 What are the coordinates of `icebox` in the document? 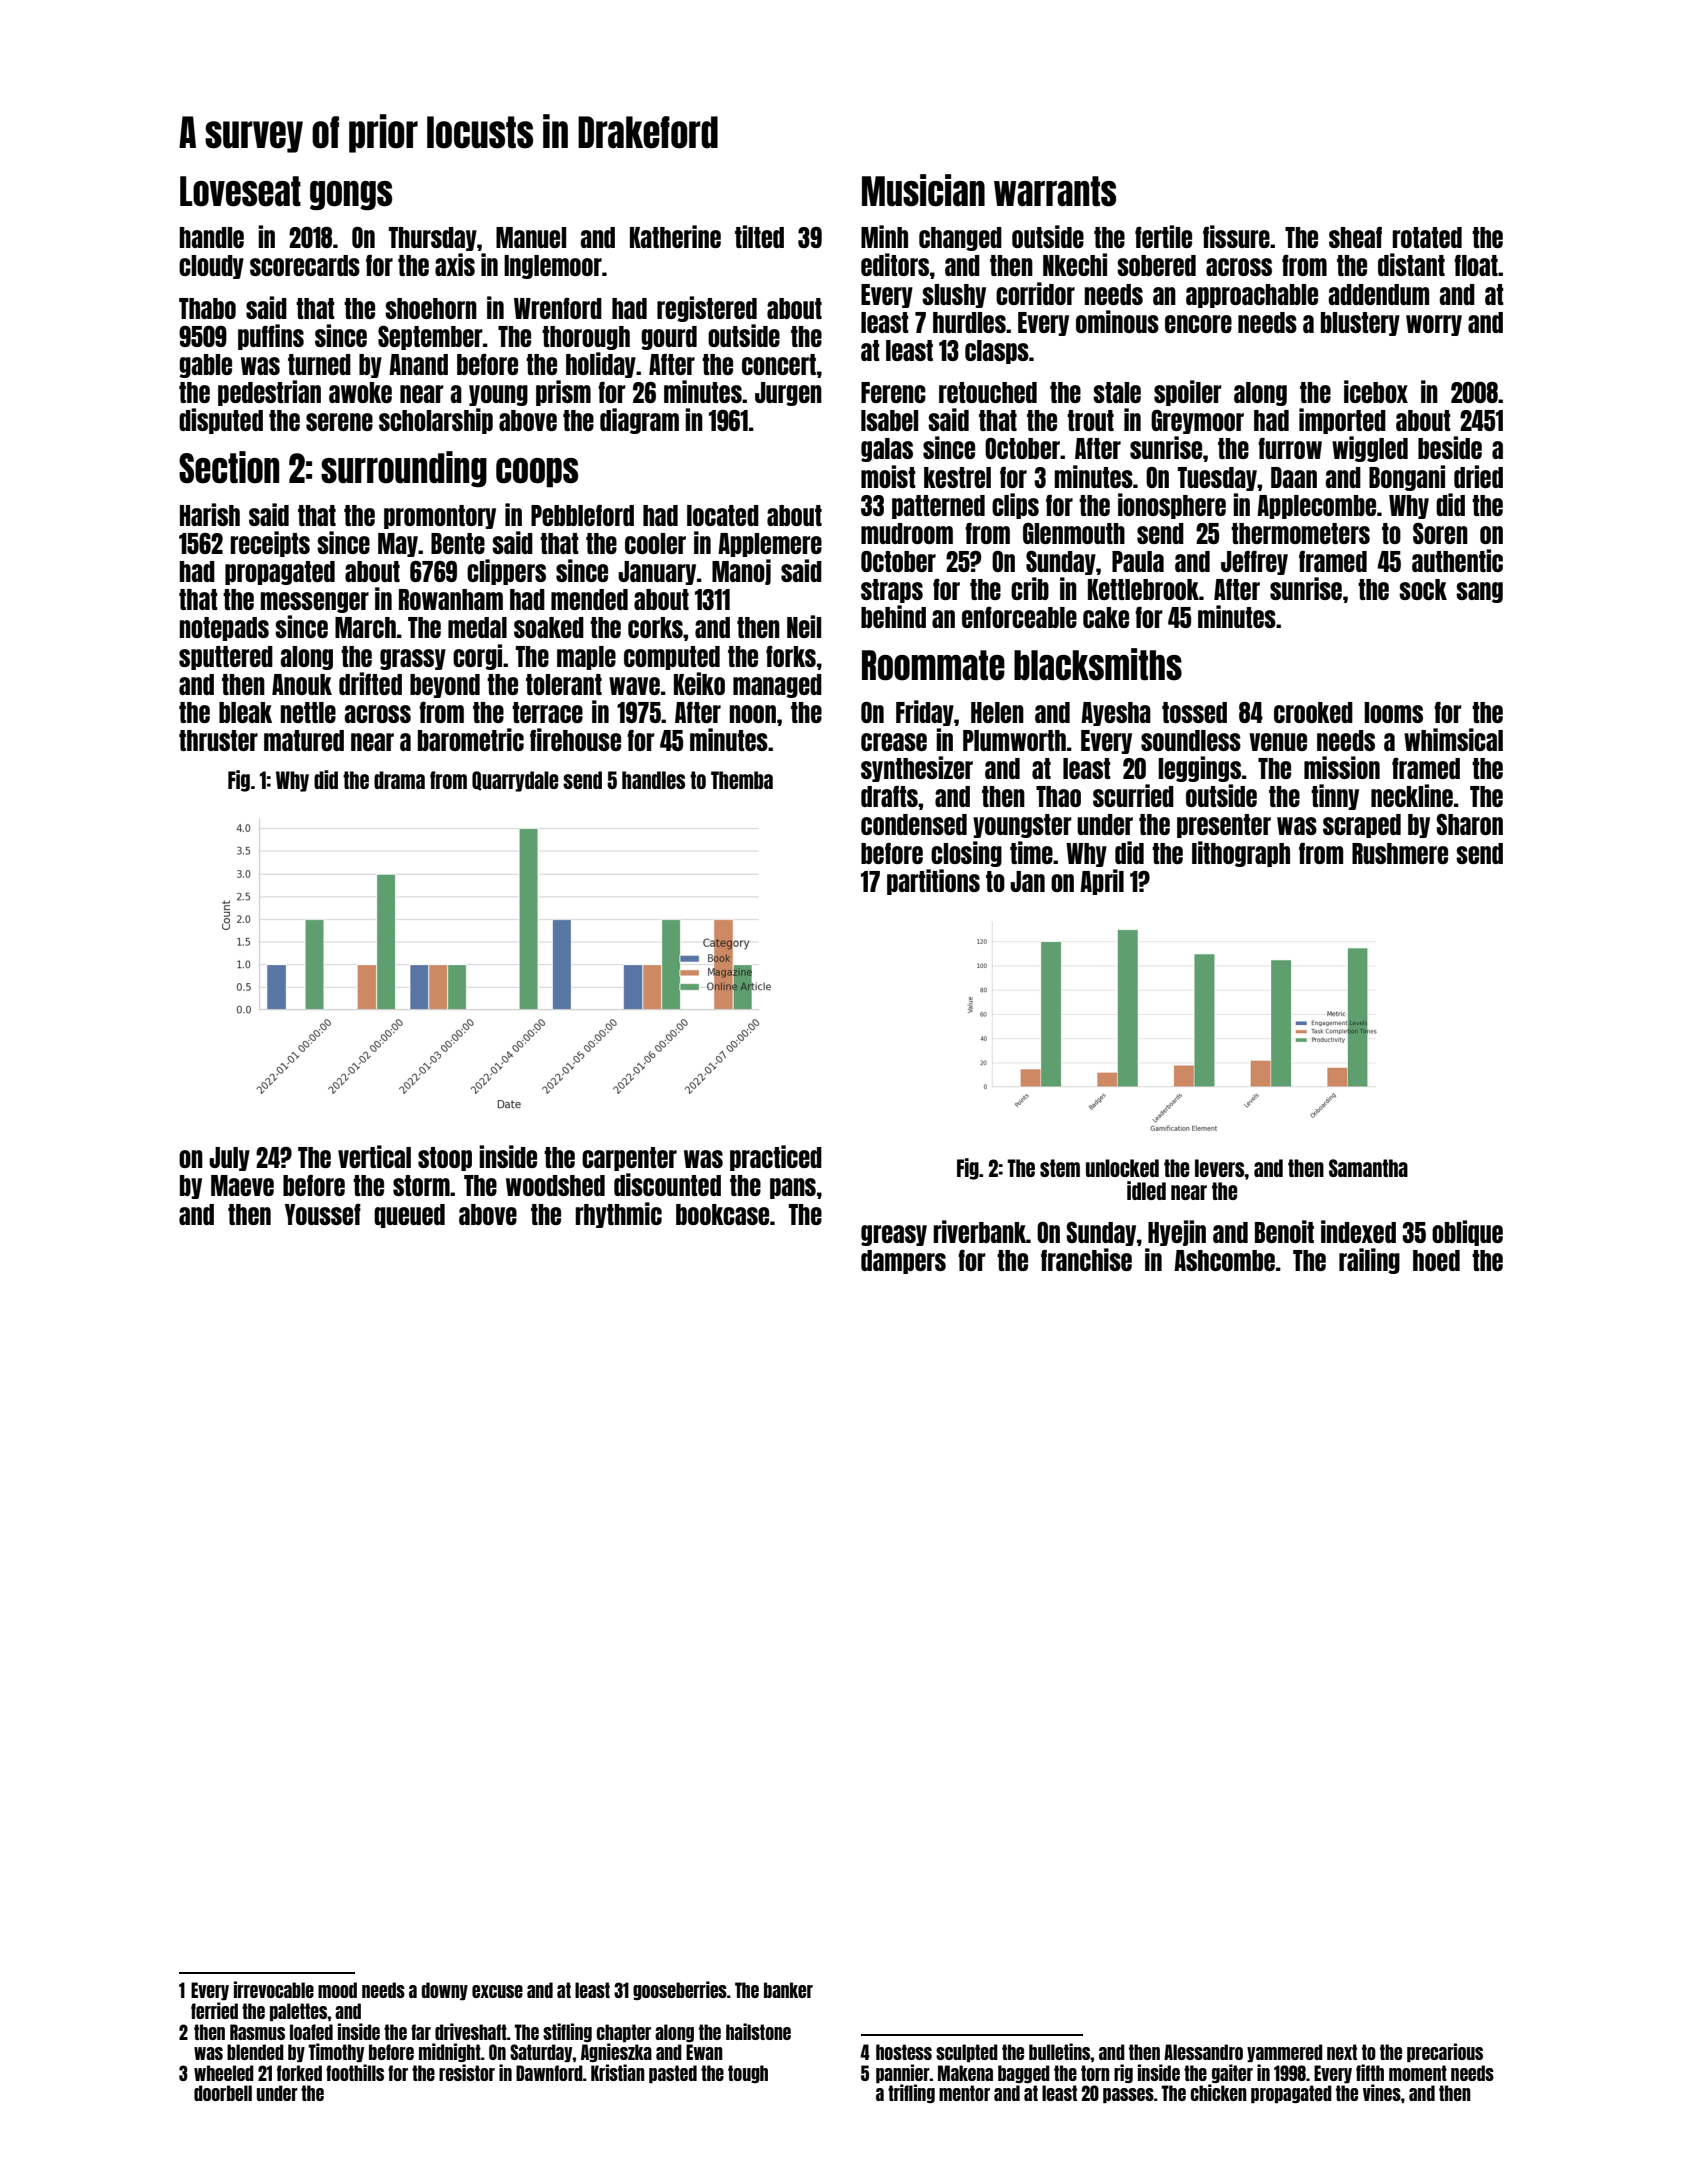 It's located at (1376, 391).
